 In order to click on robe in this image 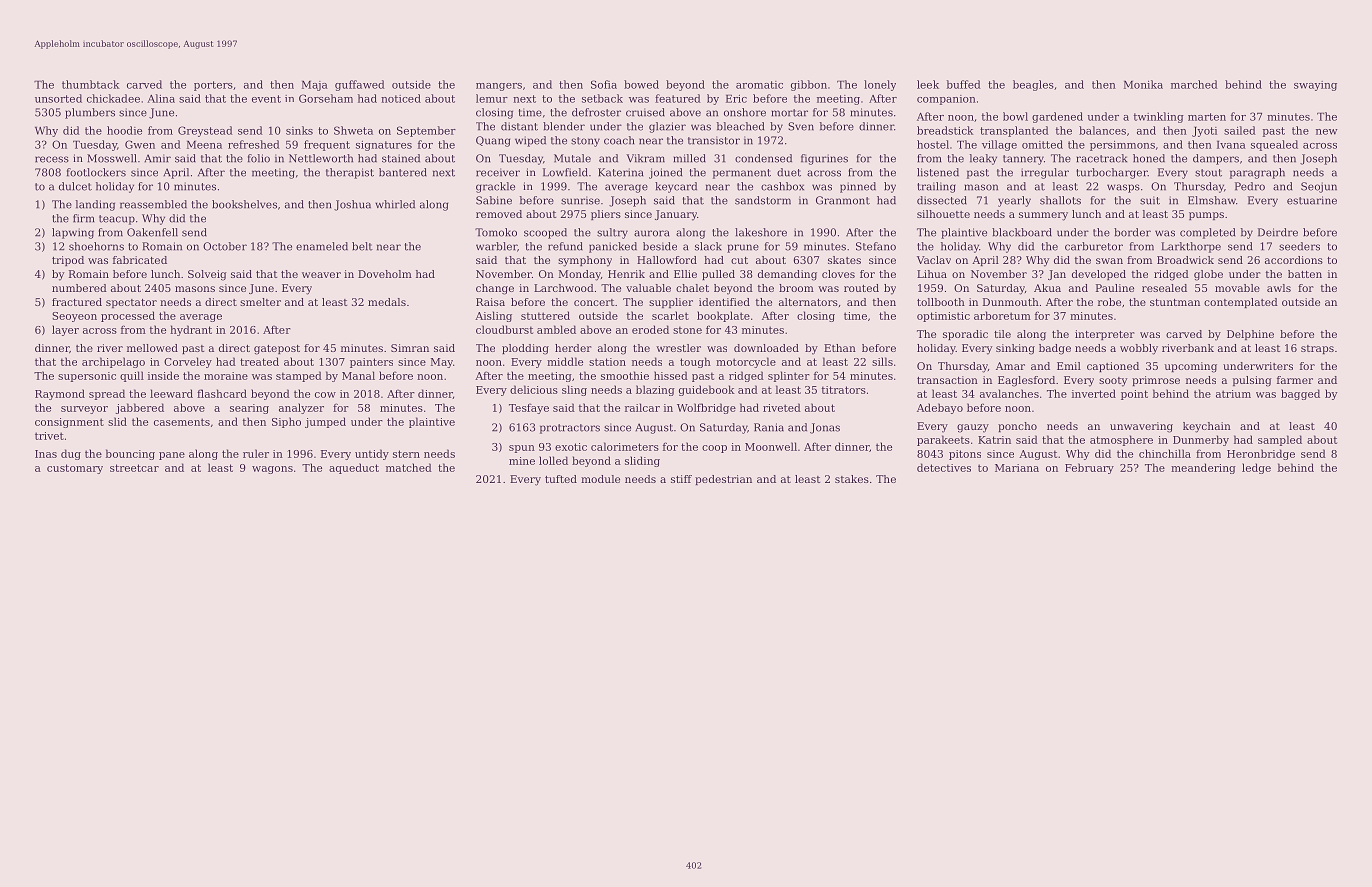, I will do `click(1109, 302)`.
